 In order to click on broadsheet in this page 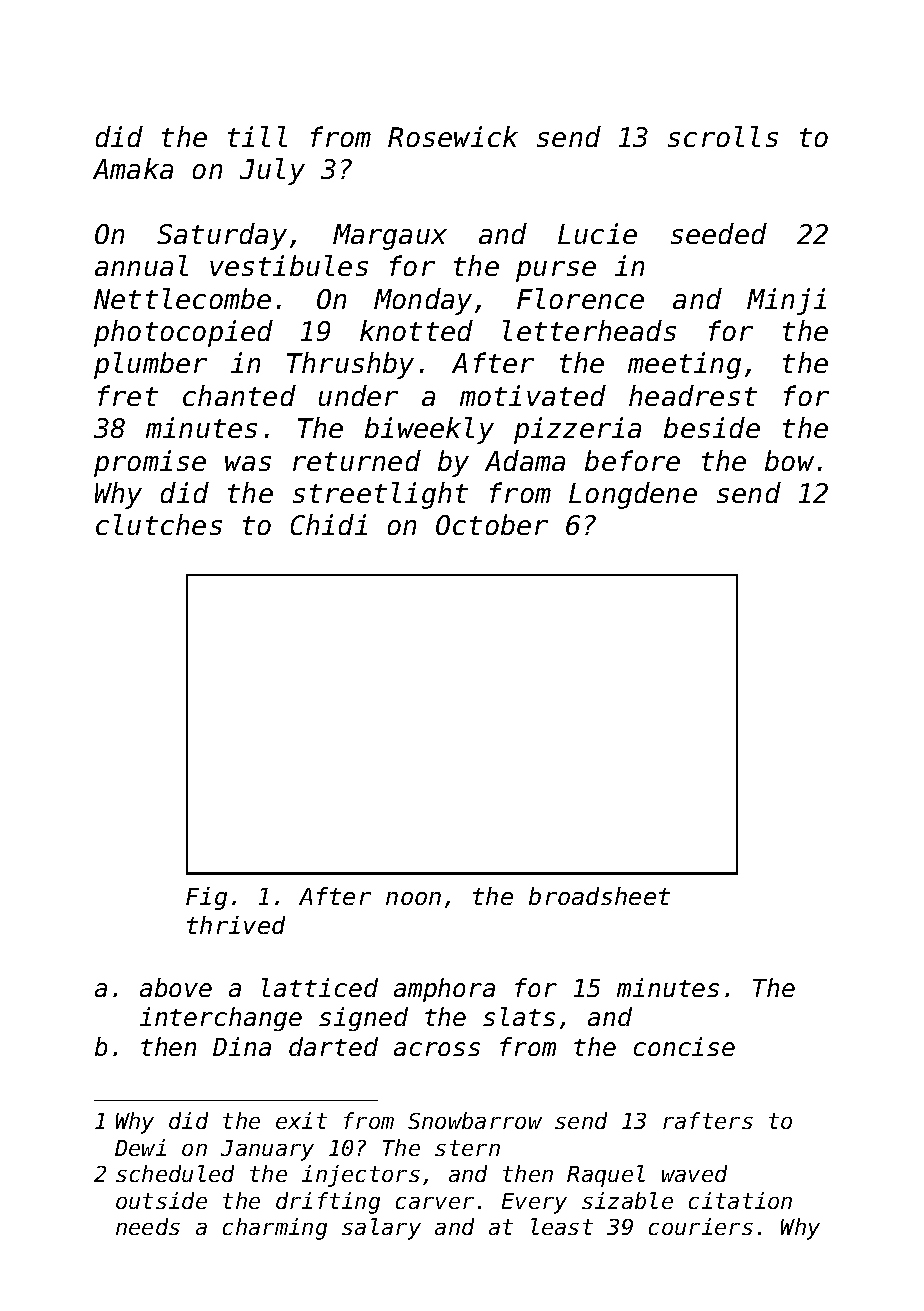, I will do `click(599, 896)`.
